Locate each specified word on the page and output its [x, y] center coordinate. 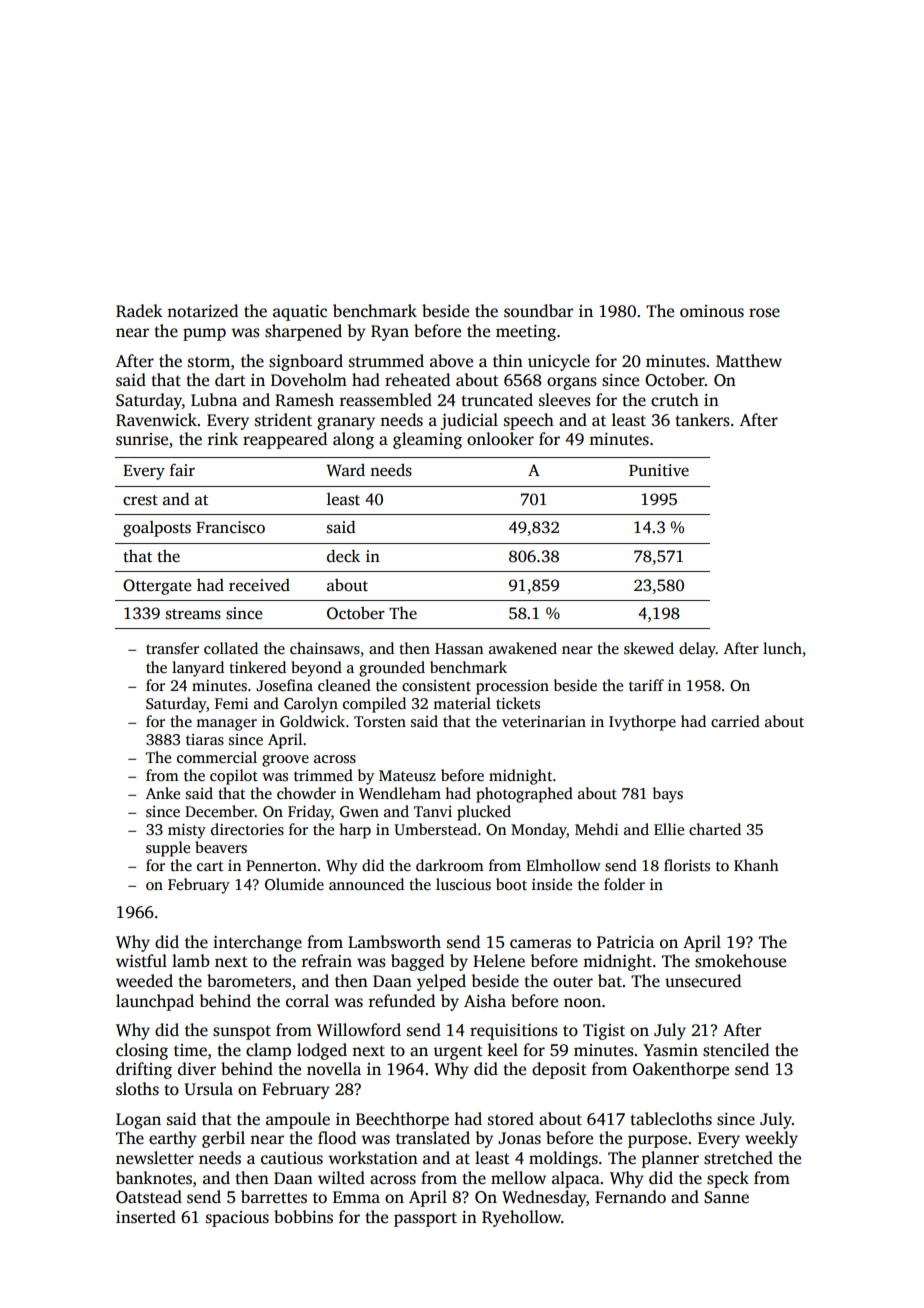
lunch [782, 648]
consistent [436, 686]
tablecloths [671, 1119]
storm [209, 362]
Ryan [390, 333]
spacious [237, 1219]
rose [764, 313]
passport [425, 1219]
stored [511, 1119]
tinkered [257, 667]
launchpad [155, 1002]
